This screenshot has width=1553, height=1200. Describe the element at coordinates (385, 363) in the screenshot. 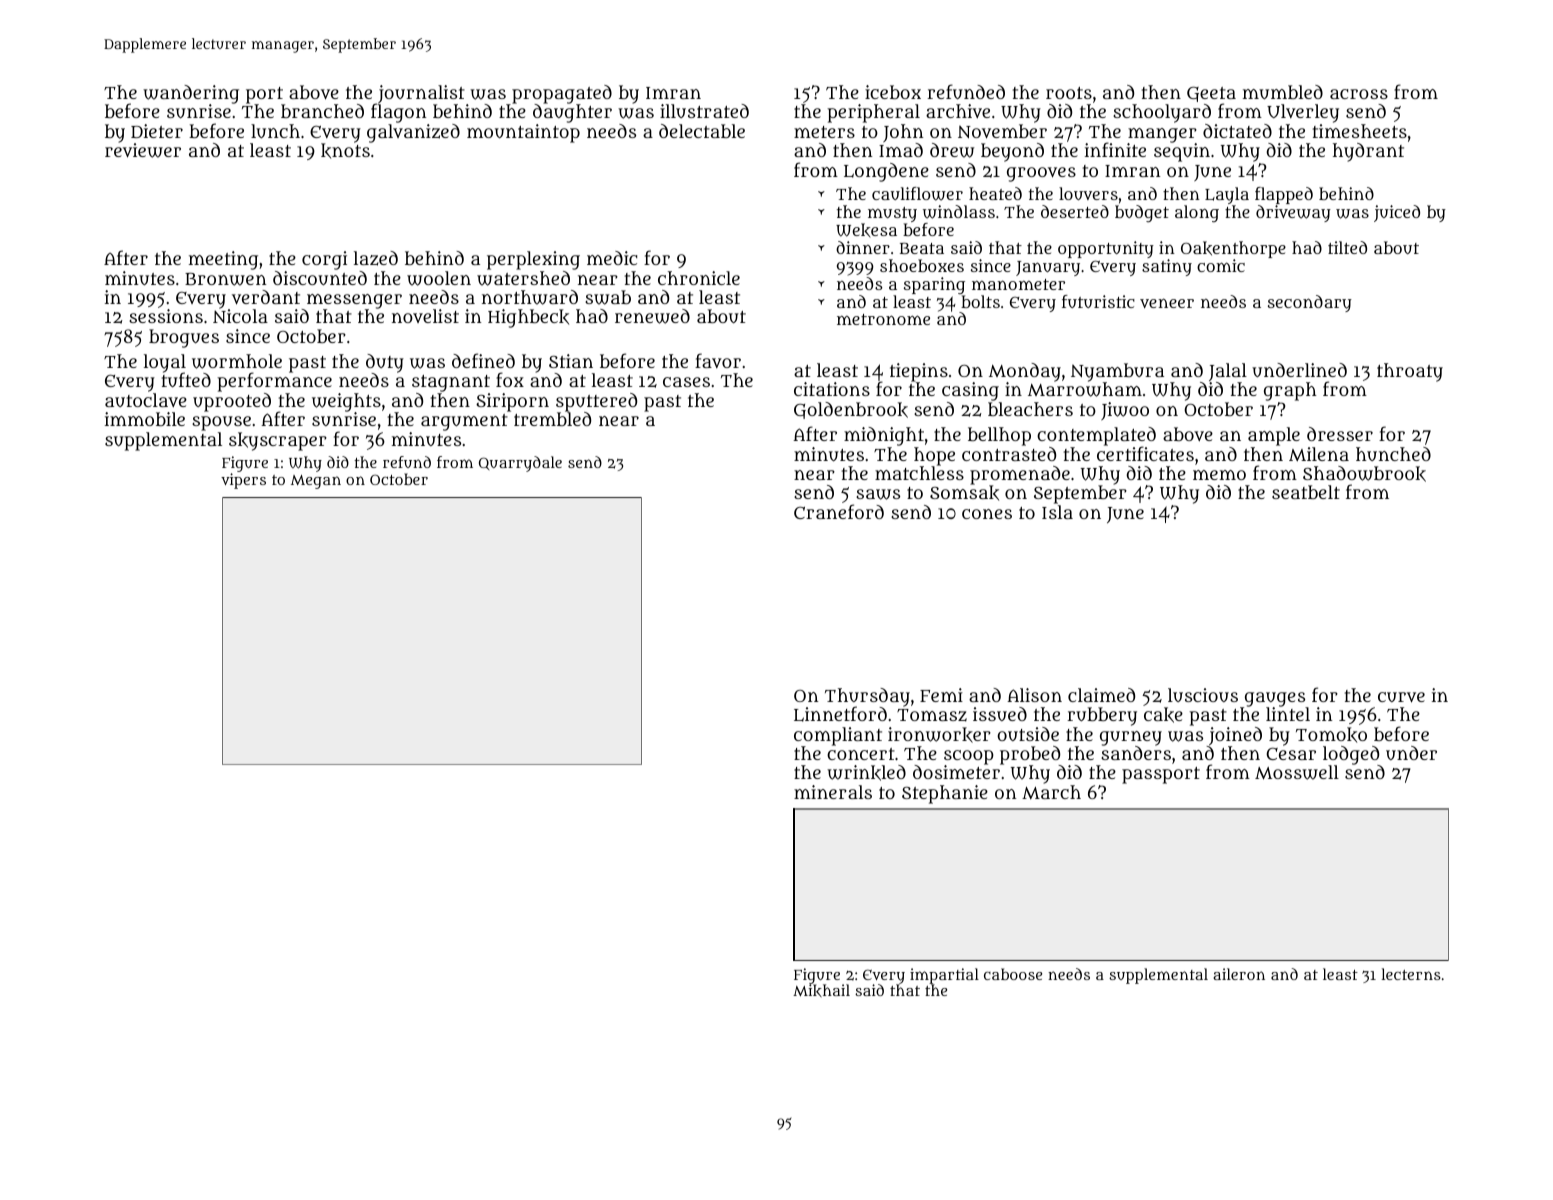

I see `duty` at that location.
